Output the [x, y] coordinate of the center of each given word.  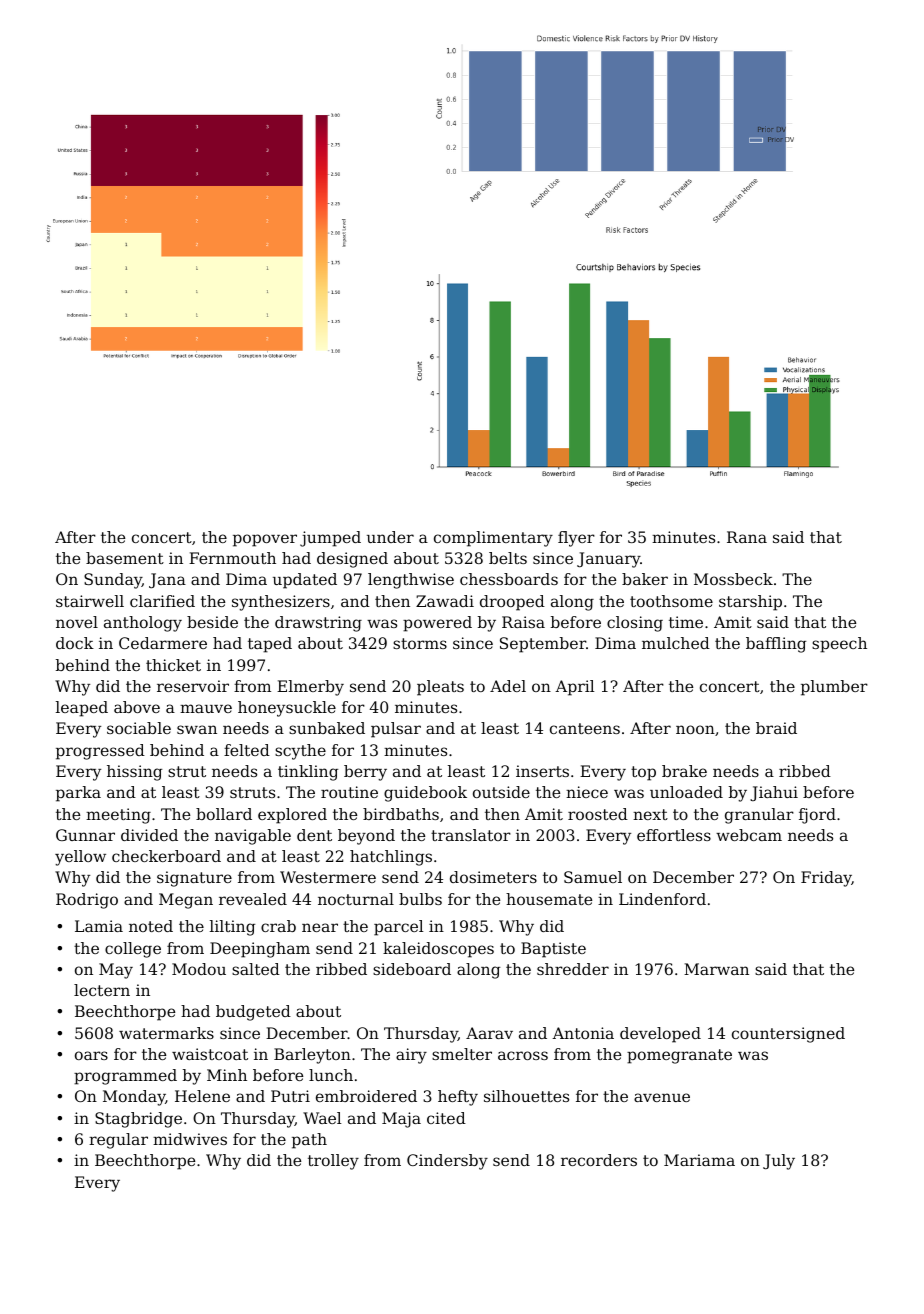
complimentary [493, 539]
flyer [576, 539]
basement [125, 558]
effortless [674, 835]
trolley [333, 1162]
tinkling [308, 773]
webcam [749, 835]
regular [118, 1141]
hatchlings [391, 858]
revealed [253, 899]
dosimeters [493, 877]
